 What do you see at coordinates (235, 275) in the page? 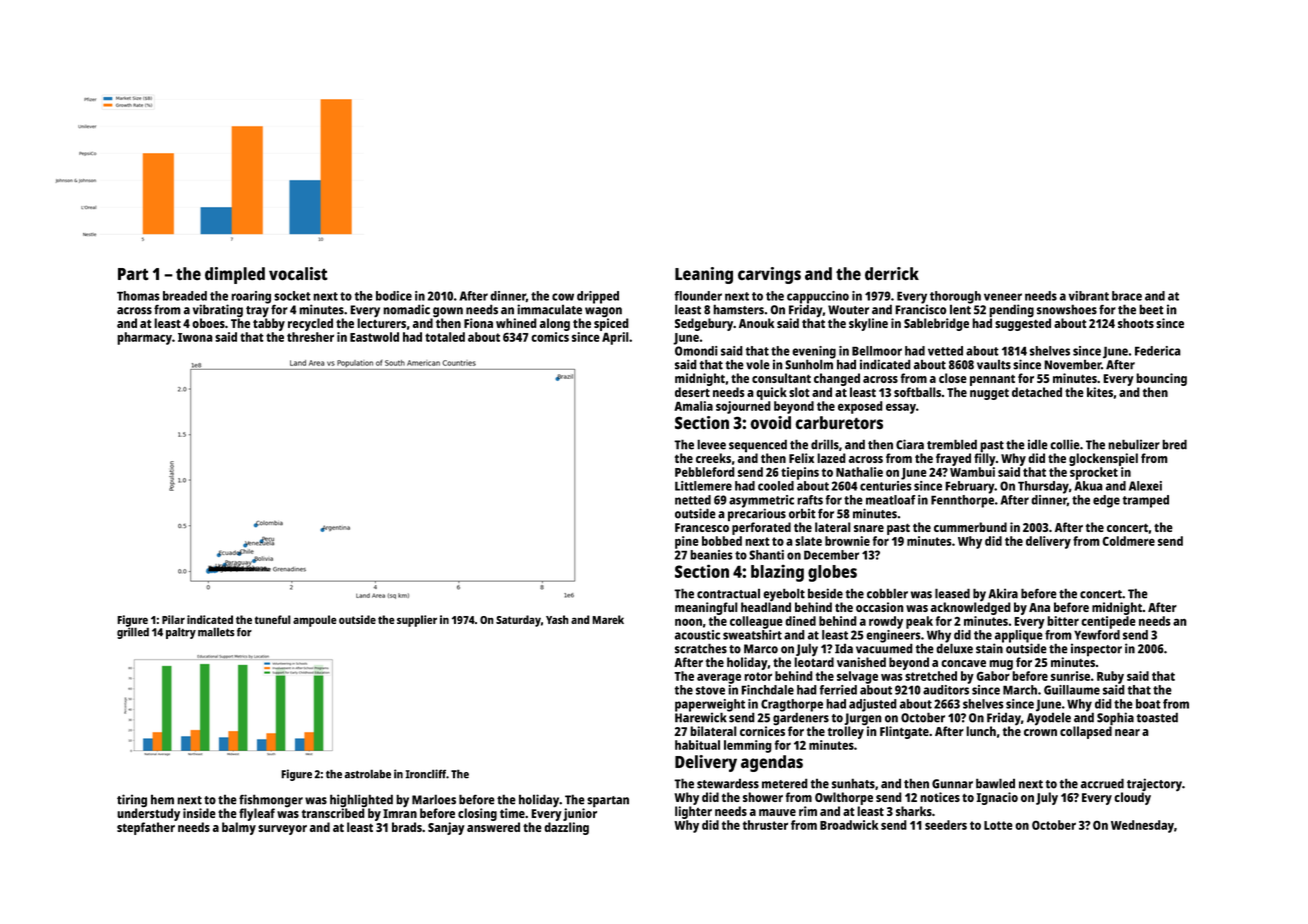
I see `dimpled` at bounding box center [235, 275].
